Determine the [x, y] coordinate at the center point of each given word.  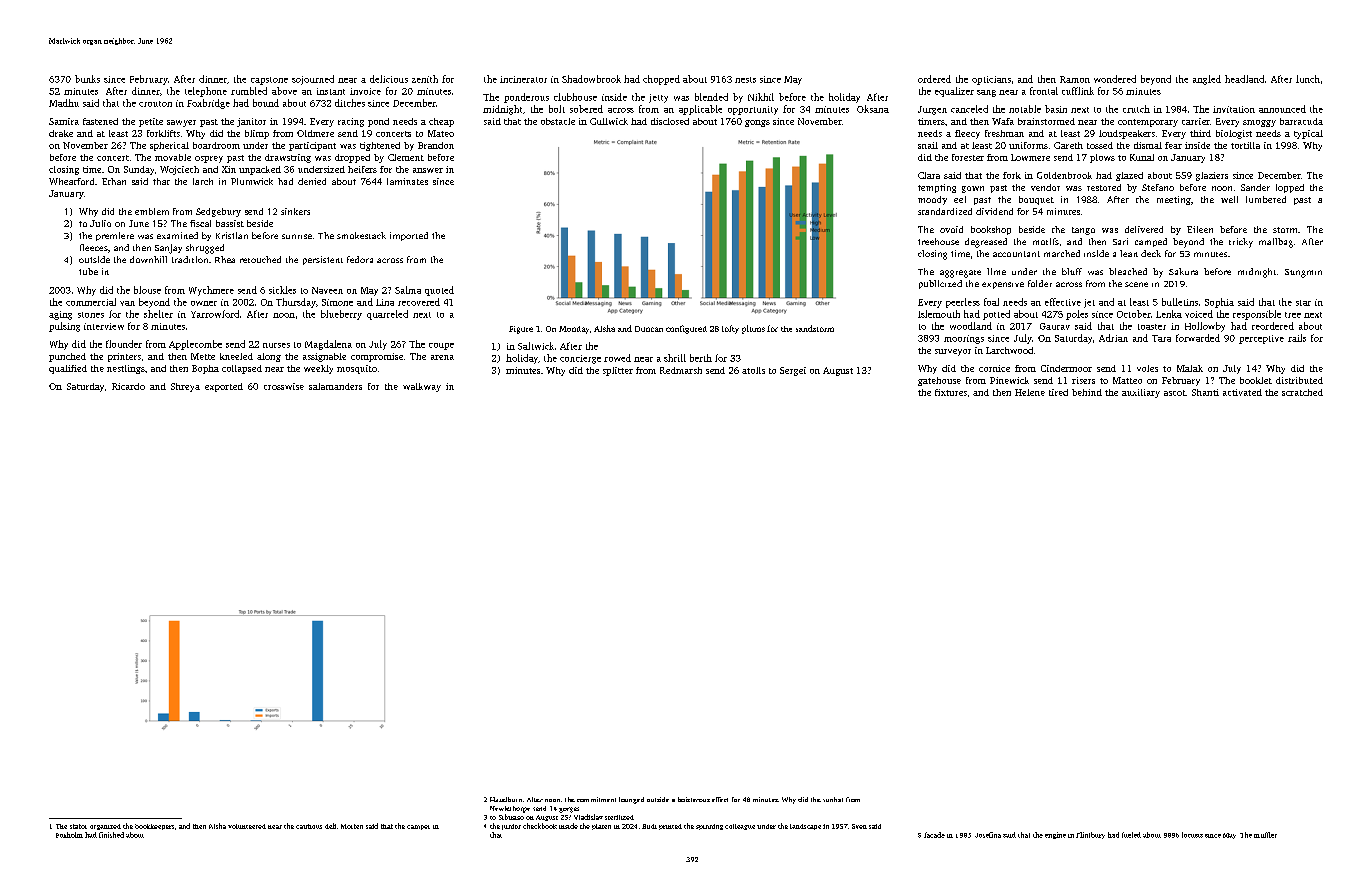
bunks [87, 79]
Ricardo [128, 386]
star [1303, 303]
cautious [309, 826]
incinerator [523, 79]
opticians [991, 80]
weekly [318, 369]
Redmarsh [681, 370]
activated [1242, 392]
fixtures [951, 392]
